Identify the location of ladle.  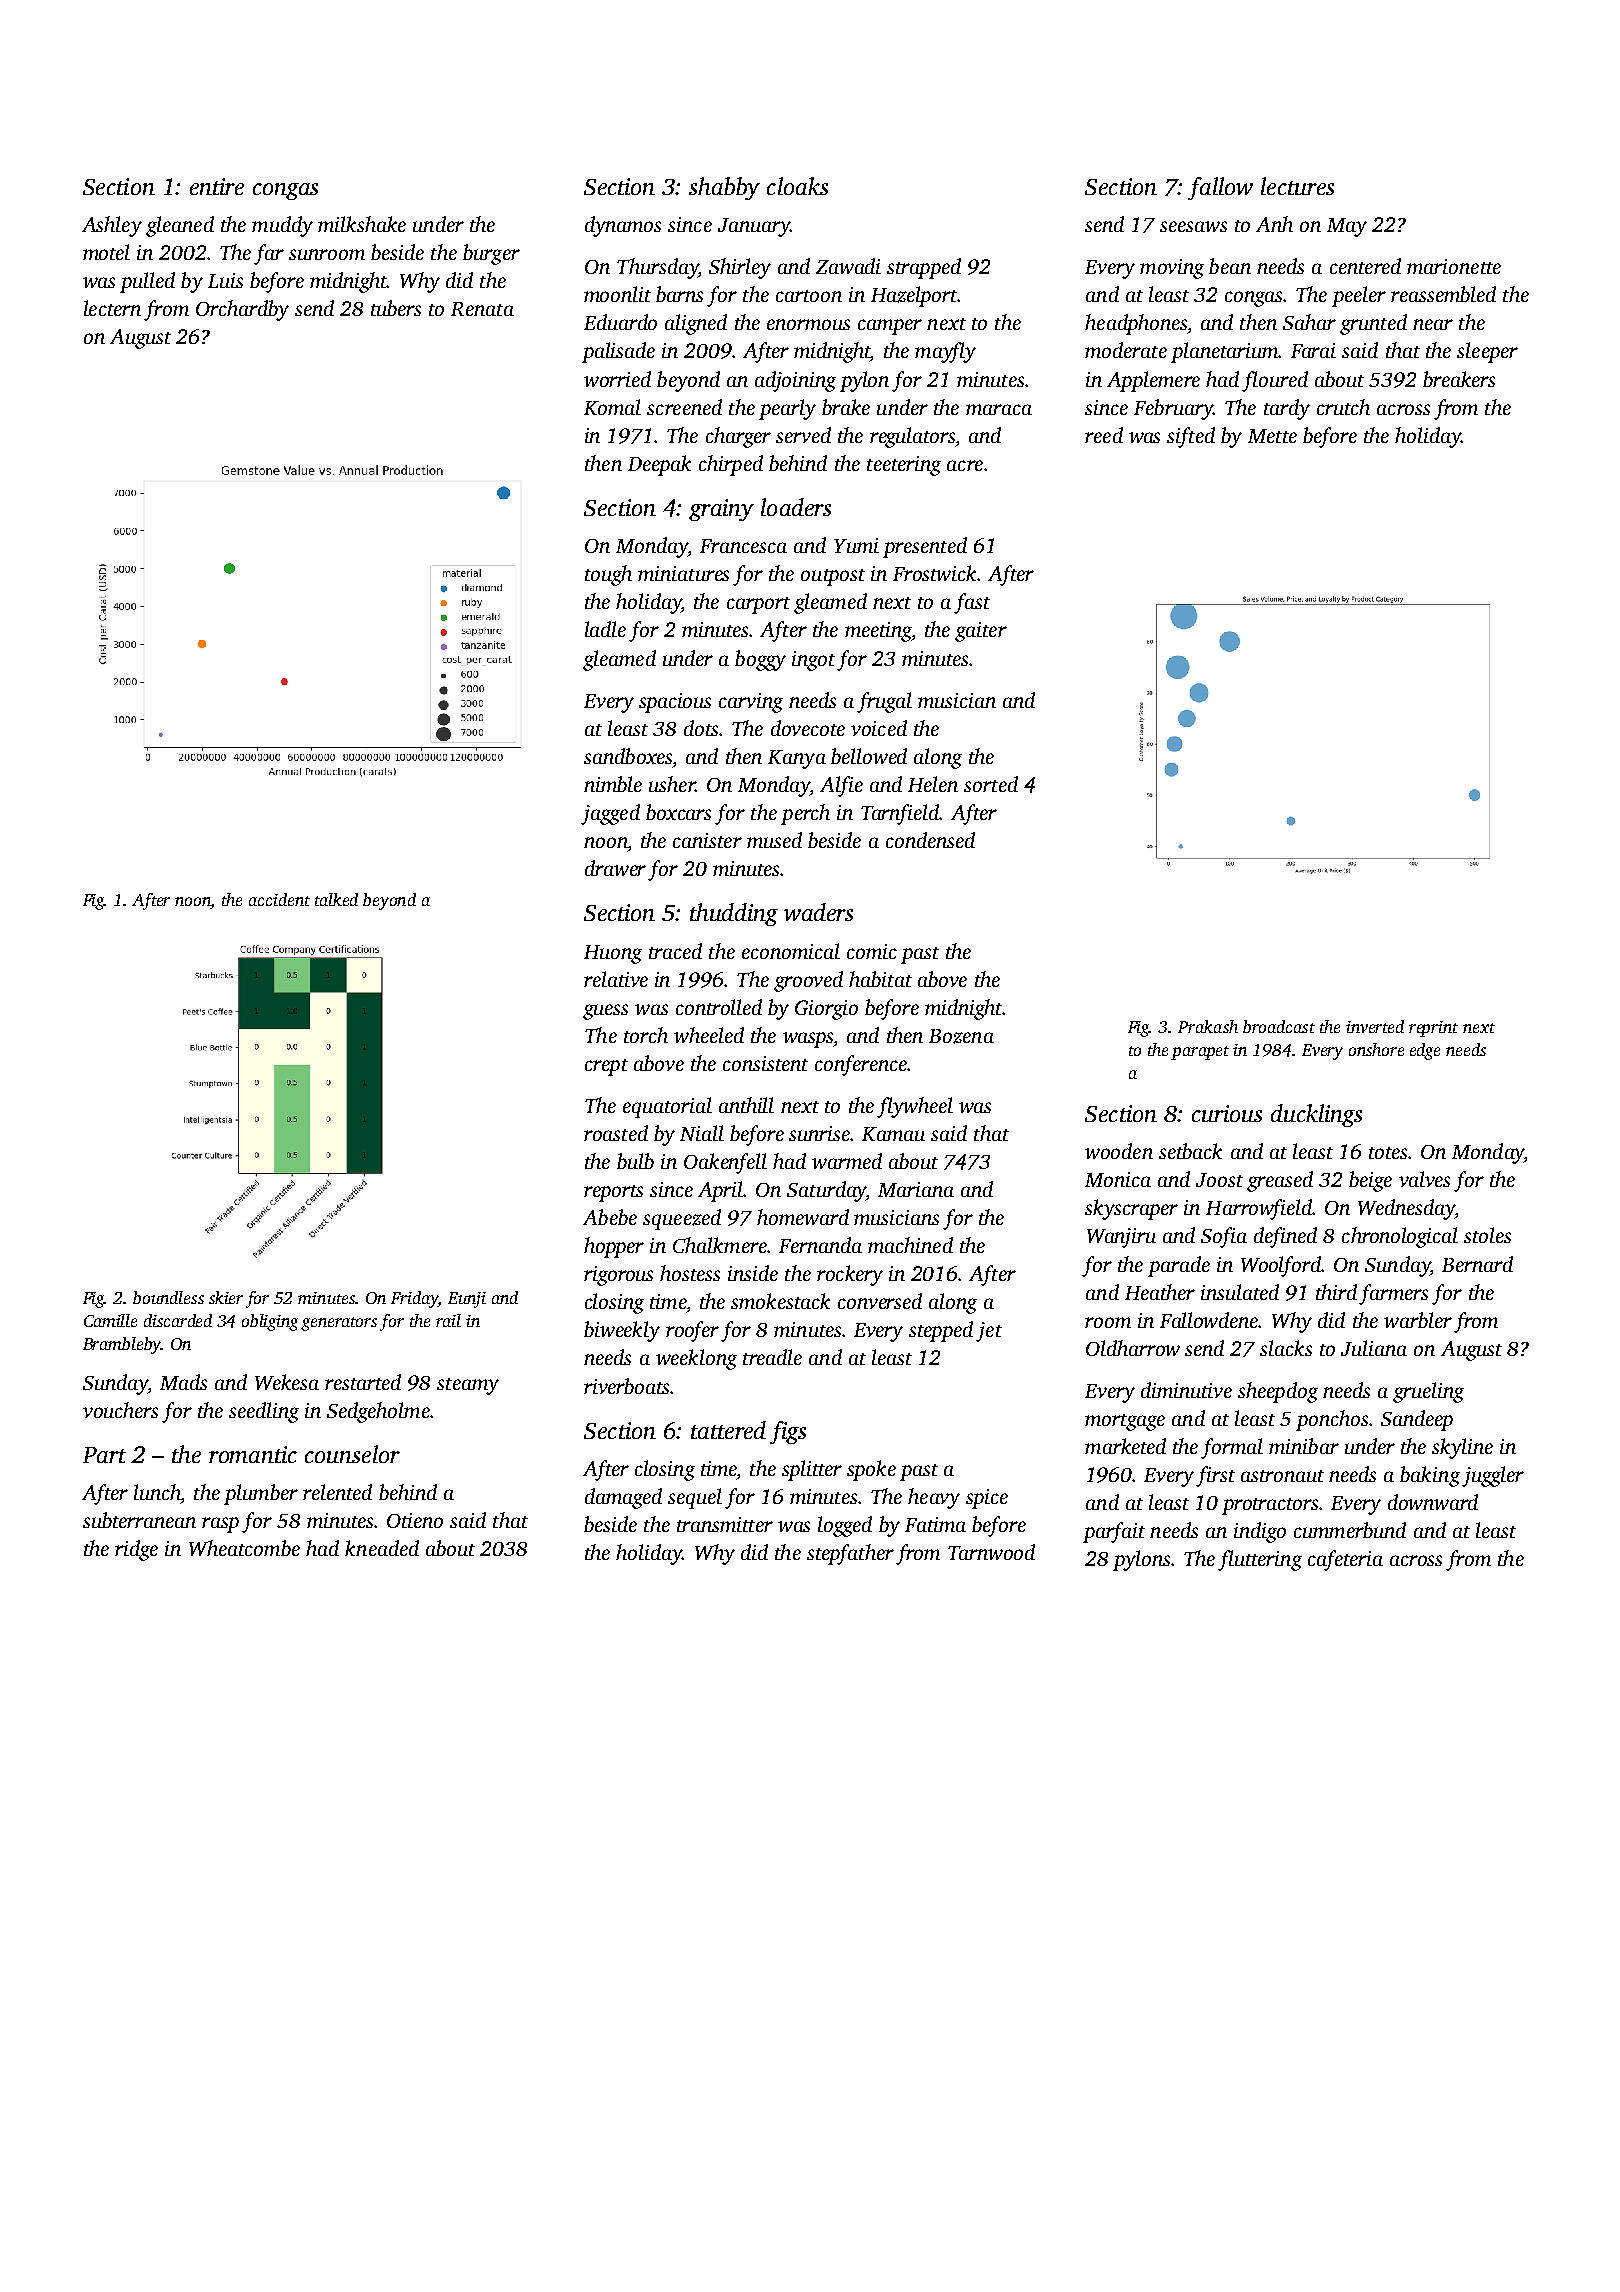
(605, 629).
